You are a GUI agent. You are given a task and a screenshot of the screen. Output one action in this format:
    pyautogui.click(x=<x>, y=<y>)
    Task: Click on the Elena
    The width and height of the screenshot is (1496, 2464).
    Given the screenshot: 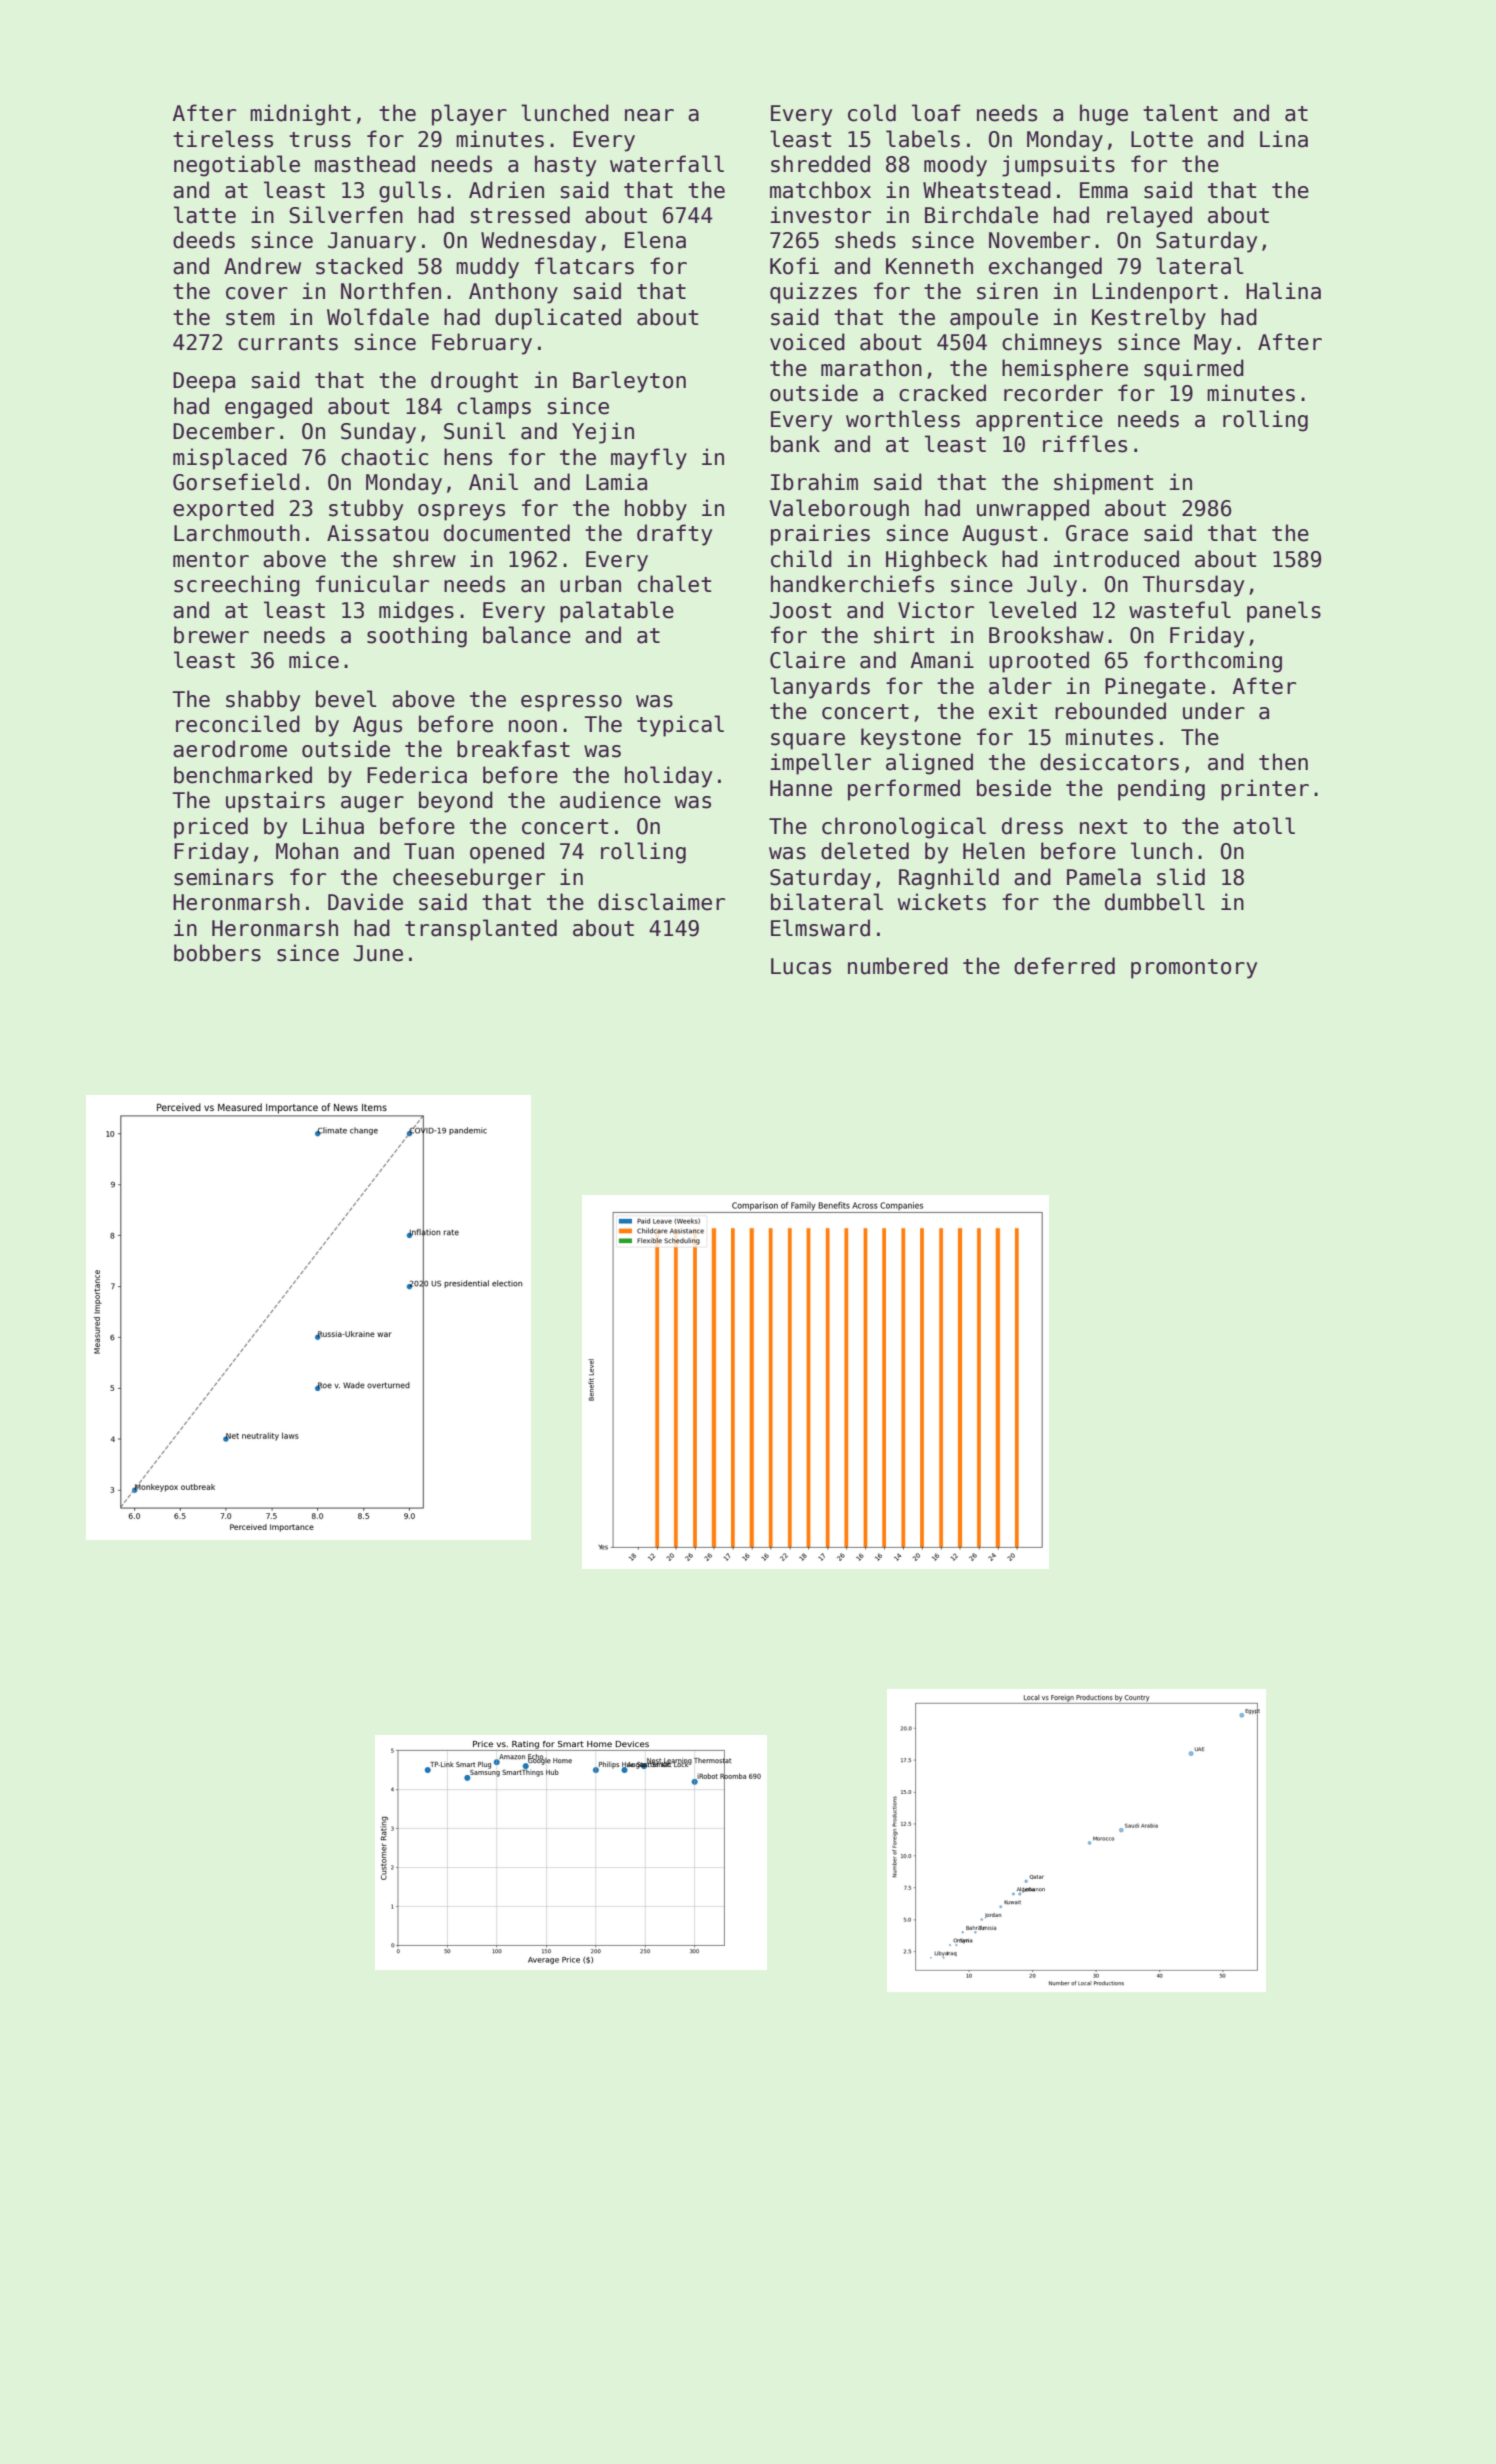 What is the action you would take?
    pyautogui.click(x=655, y=240)
